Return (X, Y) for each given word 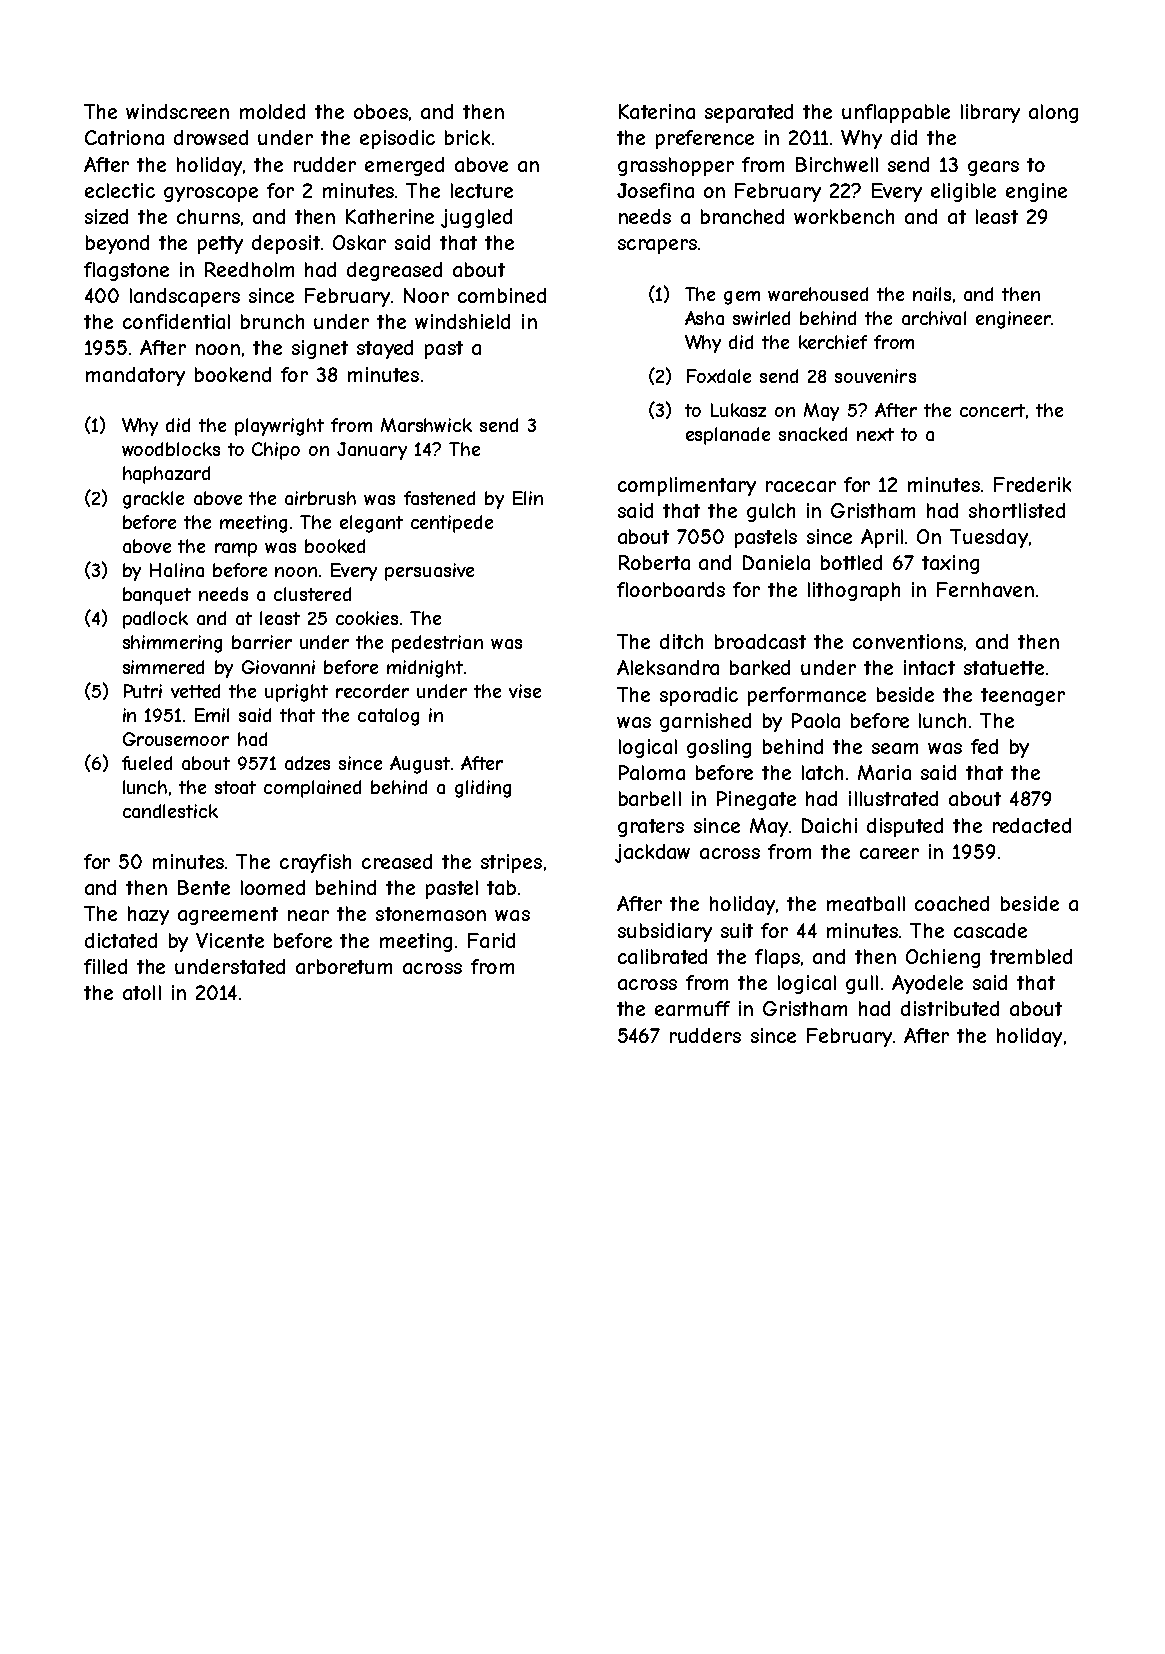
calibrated (662, 956)
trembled (1031, 956)
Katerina (657, 111)
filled (105, 966)
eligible (963, 192)
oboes (381, 111)
